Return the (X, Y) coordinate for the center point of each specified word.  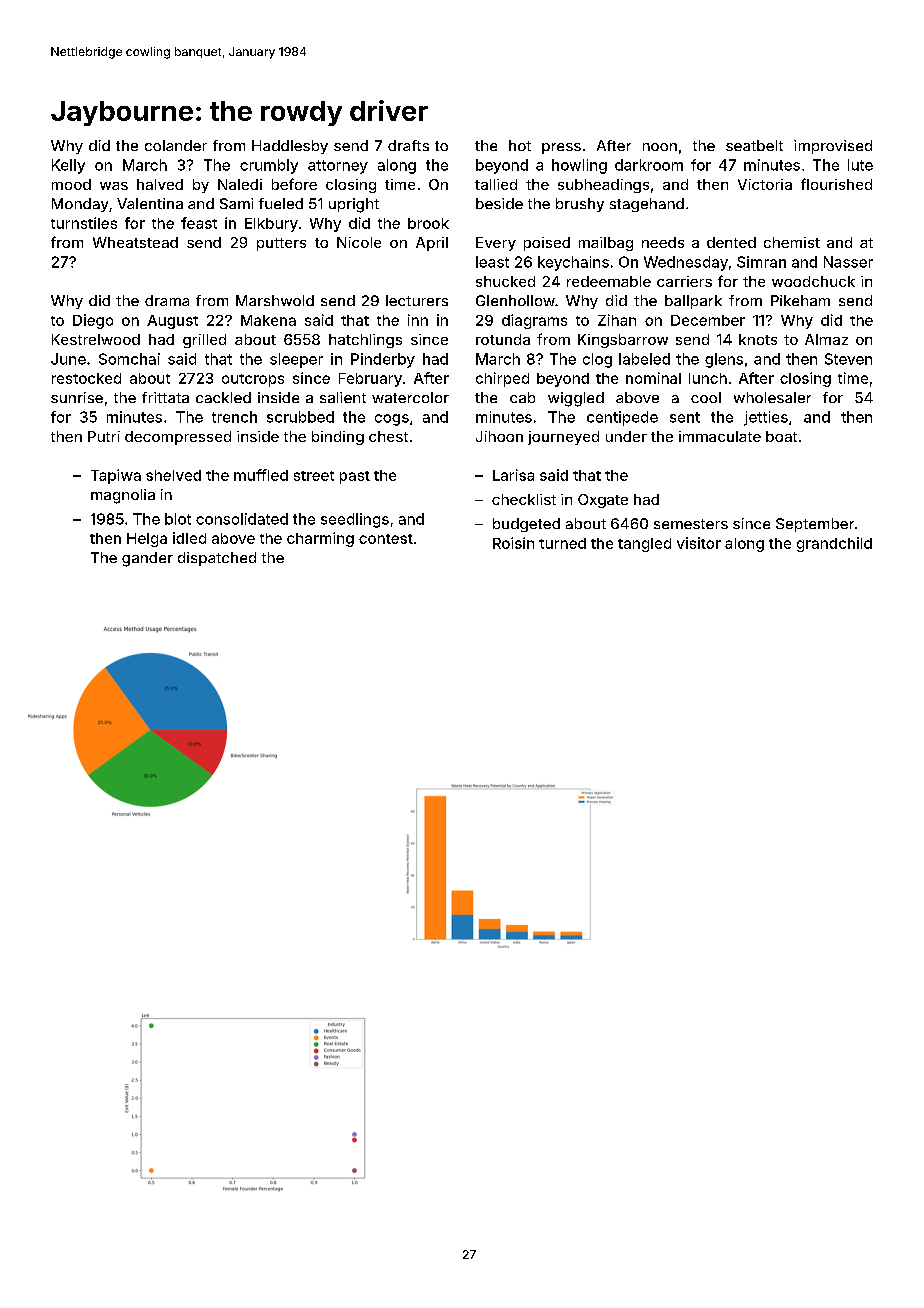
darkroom (649, 165)
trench (234, 417)
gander (147, 559)
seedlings (355, 520)
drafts (408, 145)
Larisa (513, 475)
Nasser (848, 262)
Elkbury (271, 225)
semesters (691, 524)
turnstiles (84, 223)
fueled (281, 203)
